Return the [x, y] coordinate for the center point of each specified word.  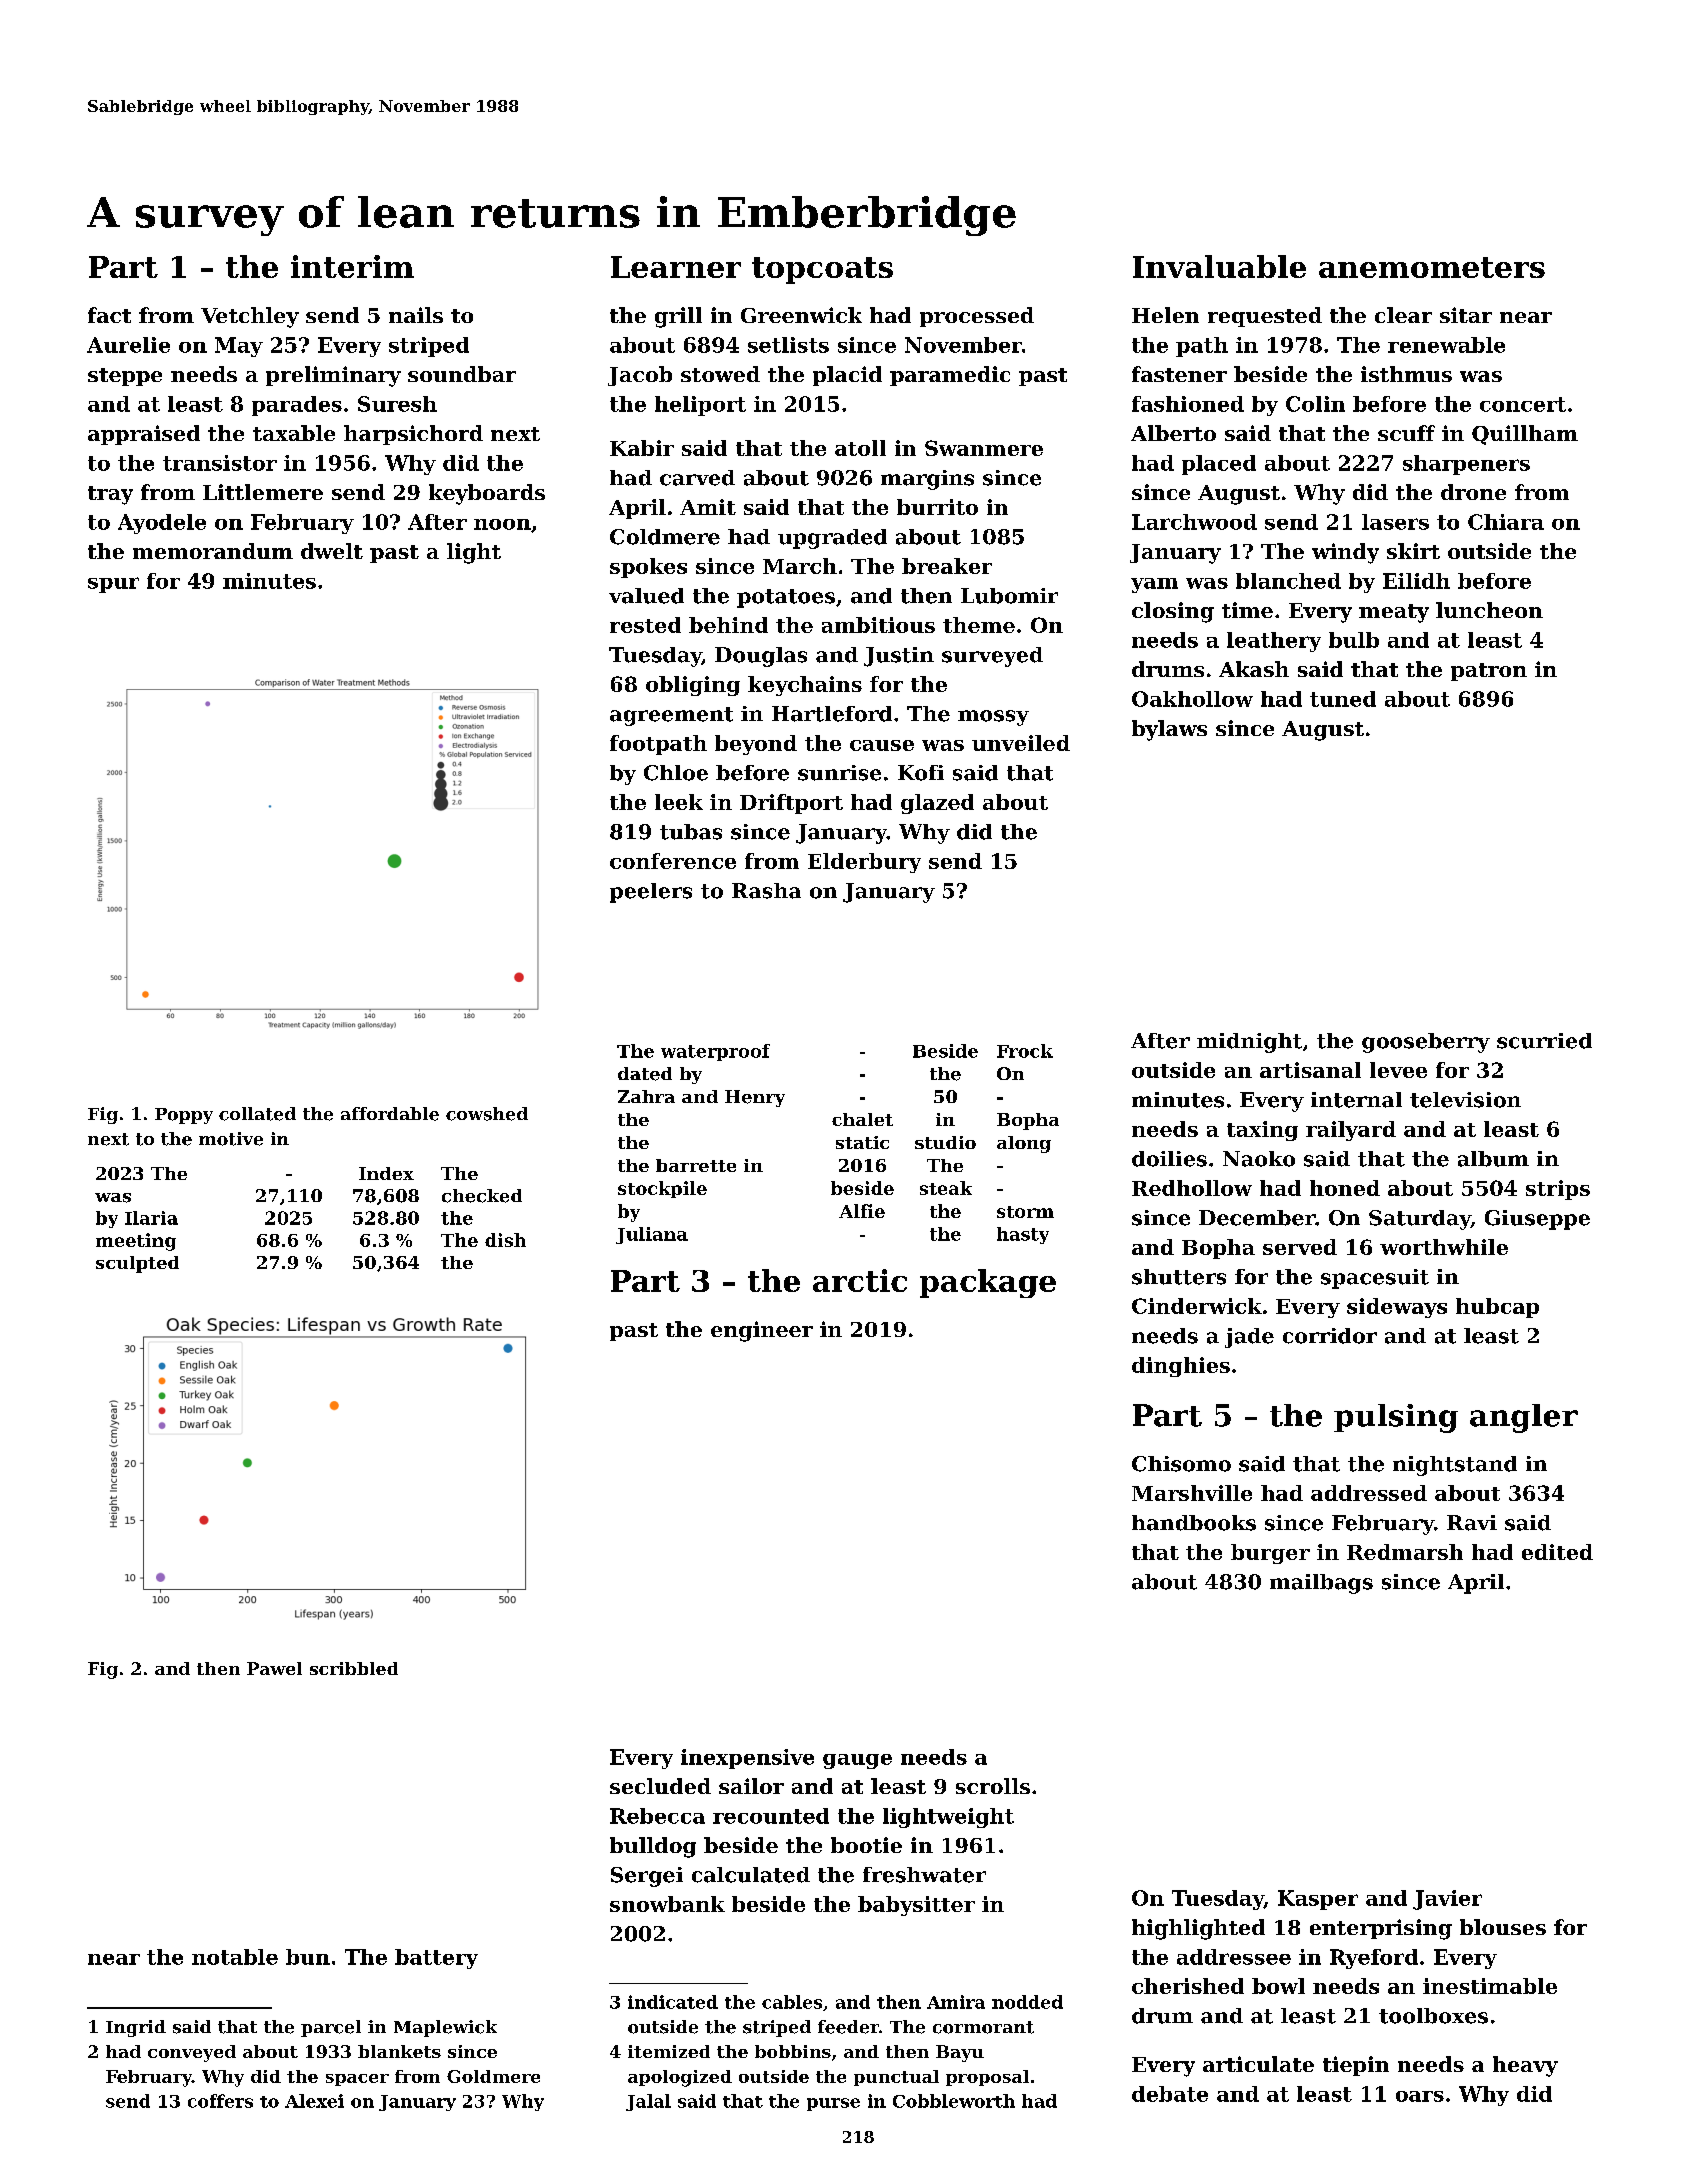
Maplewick [445, 2028]
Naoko [1259, 1159]
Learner [676, 267]
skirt [1413, 551]
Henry [755, 1098]
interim [352, 266]
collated [257, 1114]
